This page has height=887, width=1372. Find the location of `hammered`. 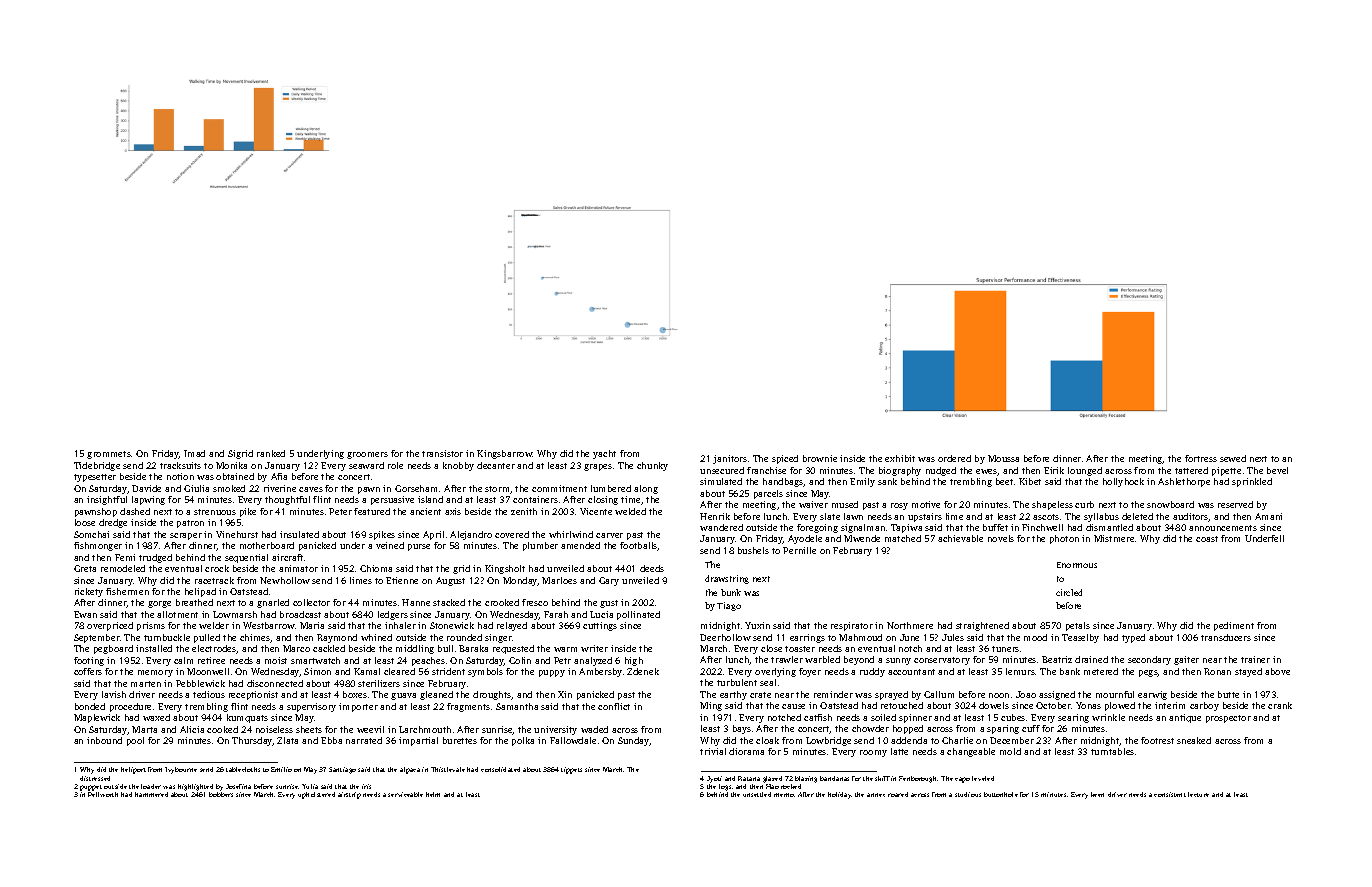

hammered is located at coordinates (151, 794).
